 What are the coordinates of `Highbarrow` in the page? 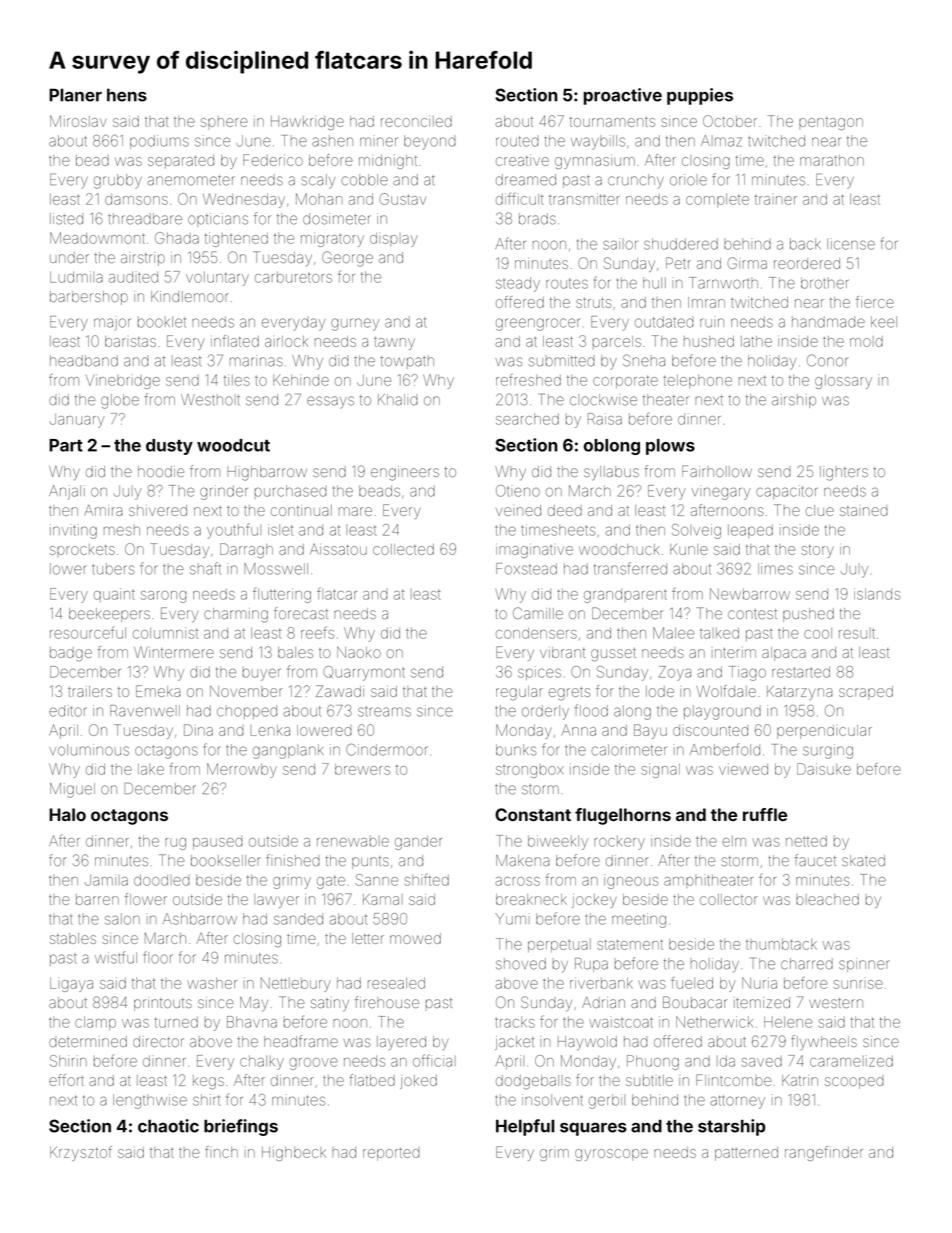 It's located at (267, 473).
